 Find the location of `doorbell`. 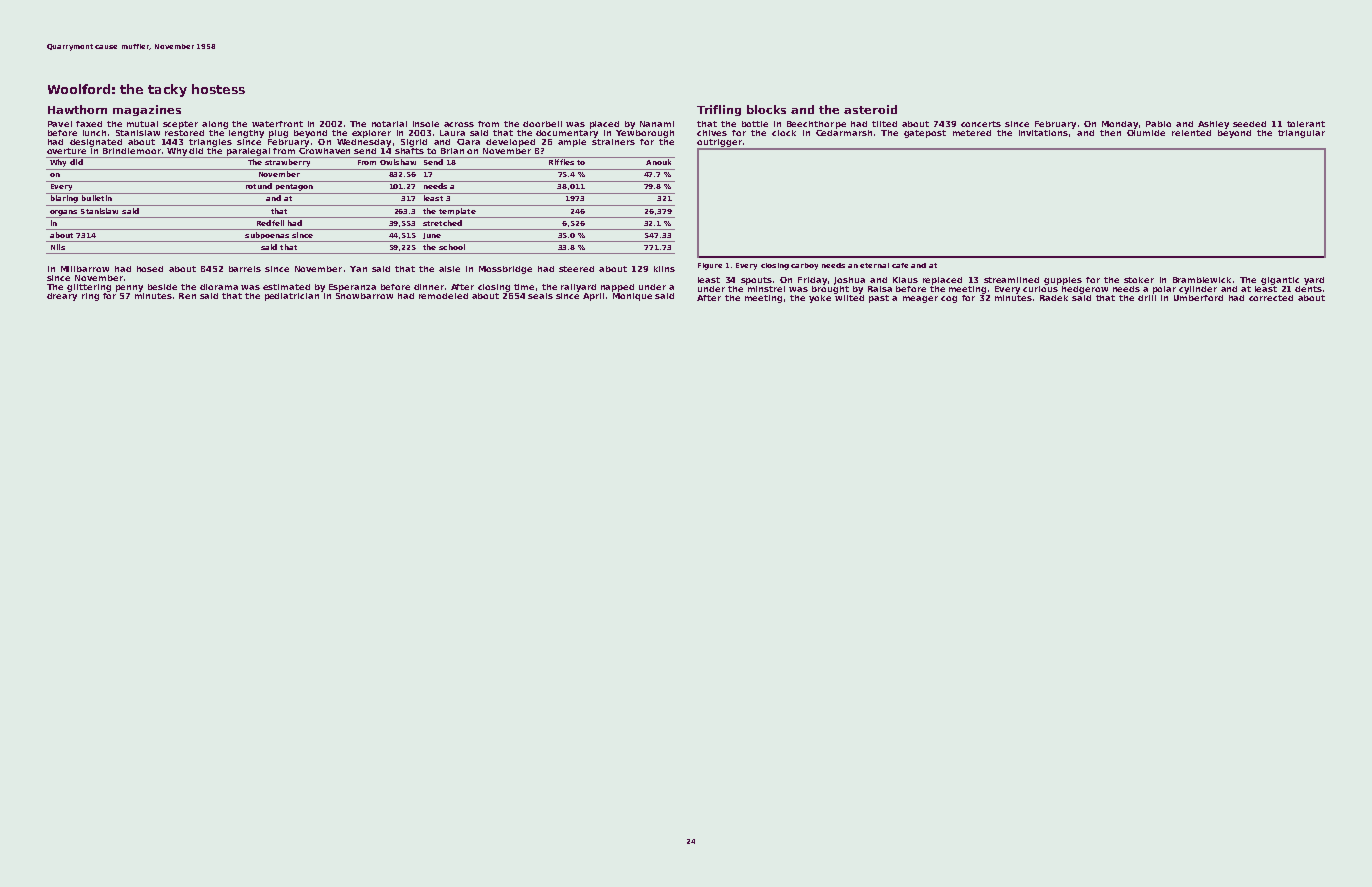

doorbell is located at coordinates (542, 124).
